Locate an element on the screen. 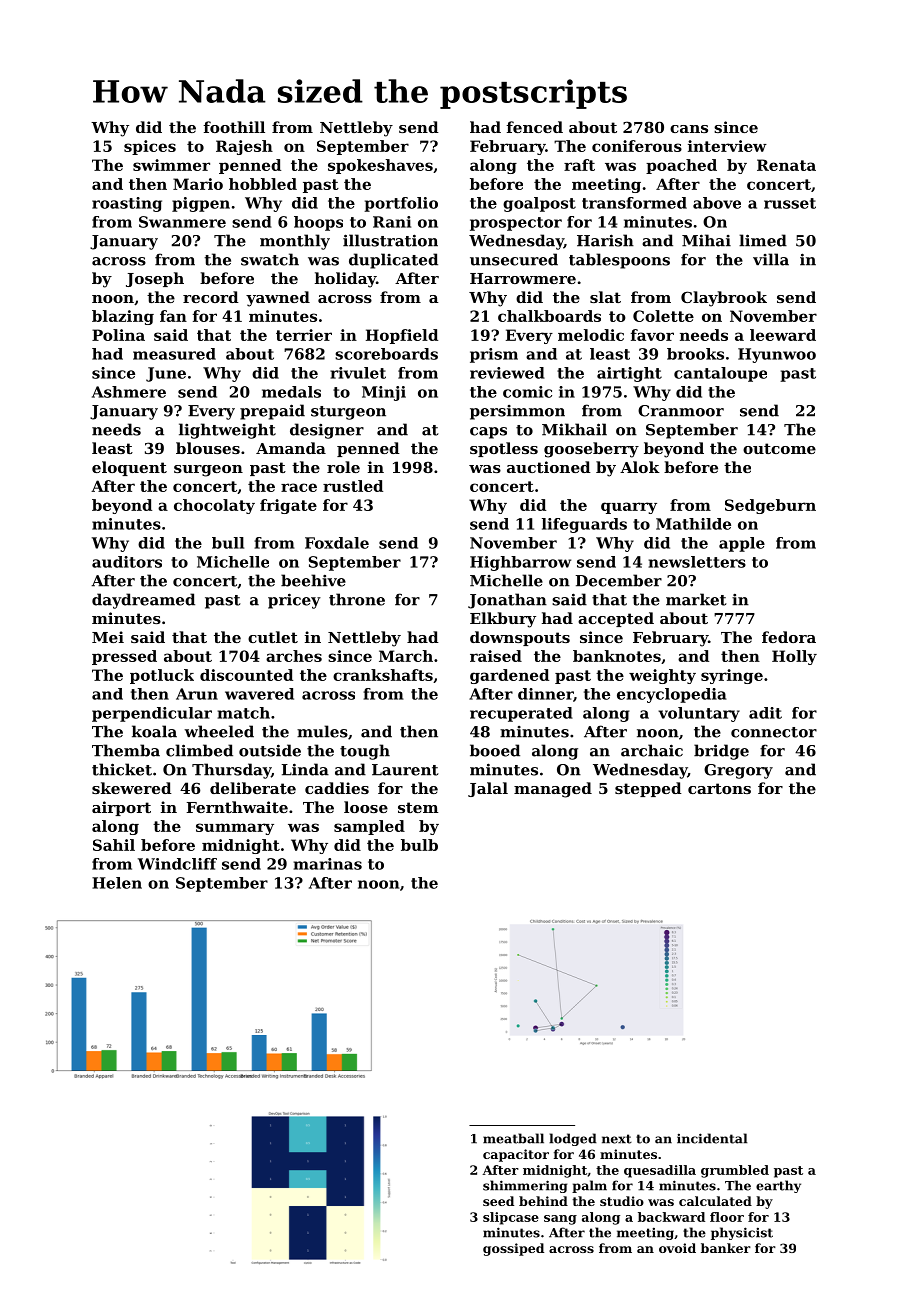  goalpost is located at coordinates (539, 204).
